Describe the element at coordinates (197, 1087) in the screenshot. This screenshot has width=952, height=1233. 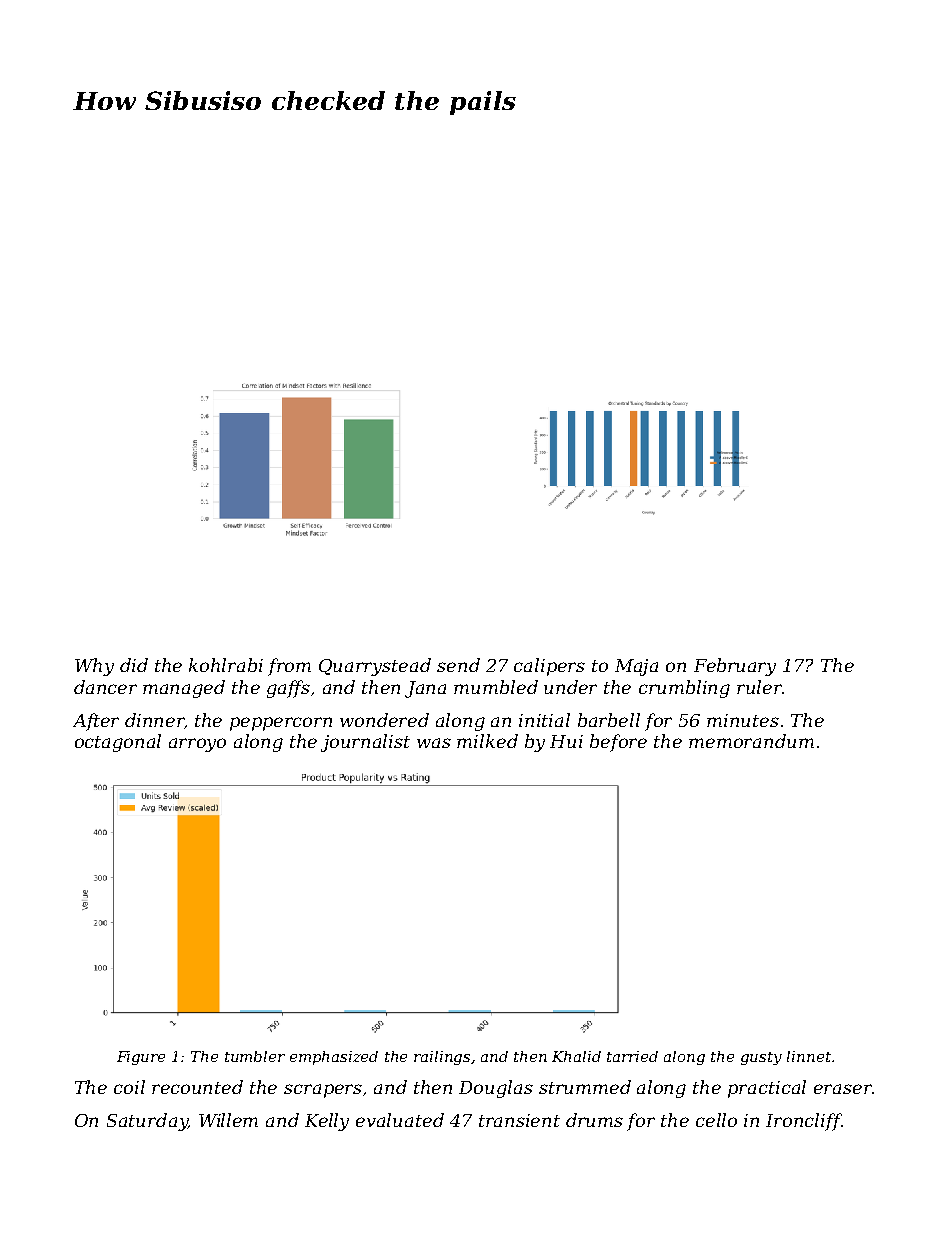
I see `recounted` at that location.
